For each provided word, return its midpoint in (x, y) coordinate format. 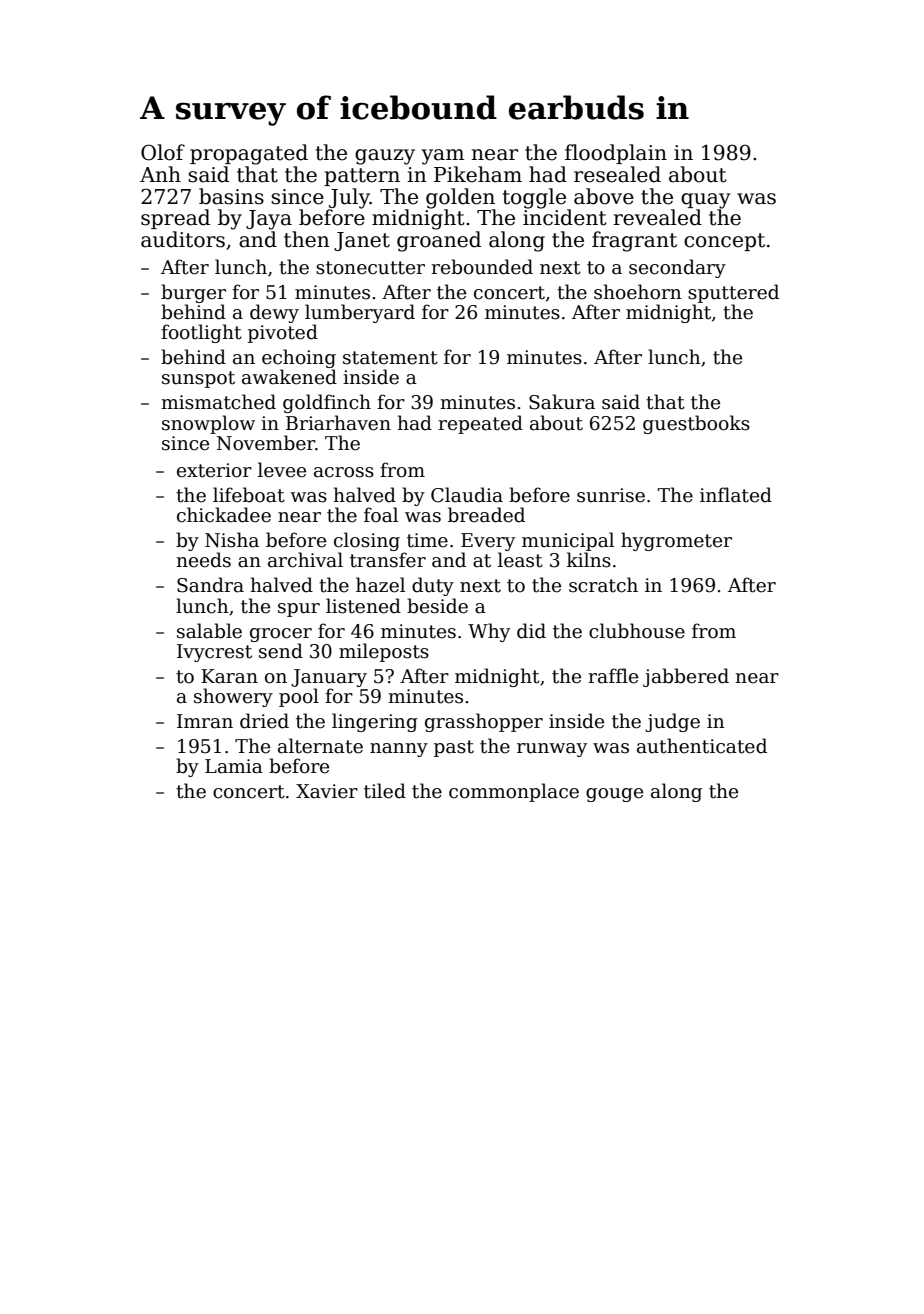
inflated (736, 495)
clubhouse (637, 631)
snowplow (208, 424)
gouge (614, 795)
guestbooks (696, 424)
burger (193, 293)
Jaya (269, 220)
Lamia (234, 766)
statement (390, 358)
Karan (229, 676)
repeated (480, 424)
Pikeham (478, 174)
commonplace (514, 792)
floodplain (616, 154)
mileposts (384, 652)
